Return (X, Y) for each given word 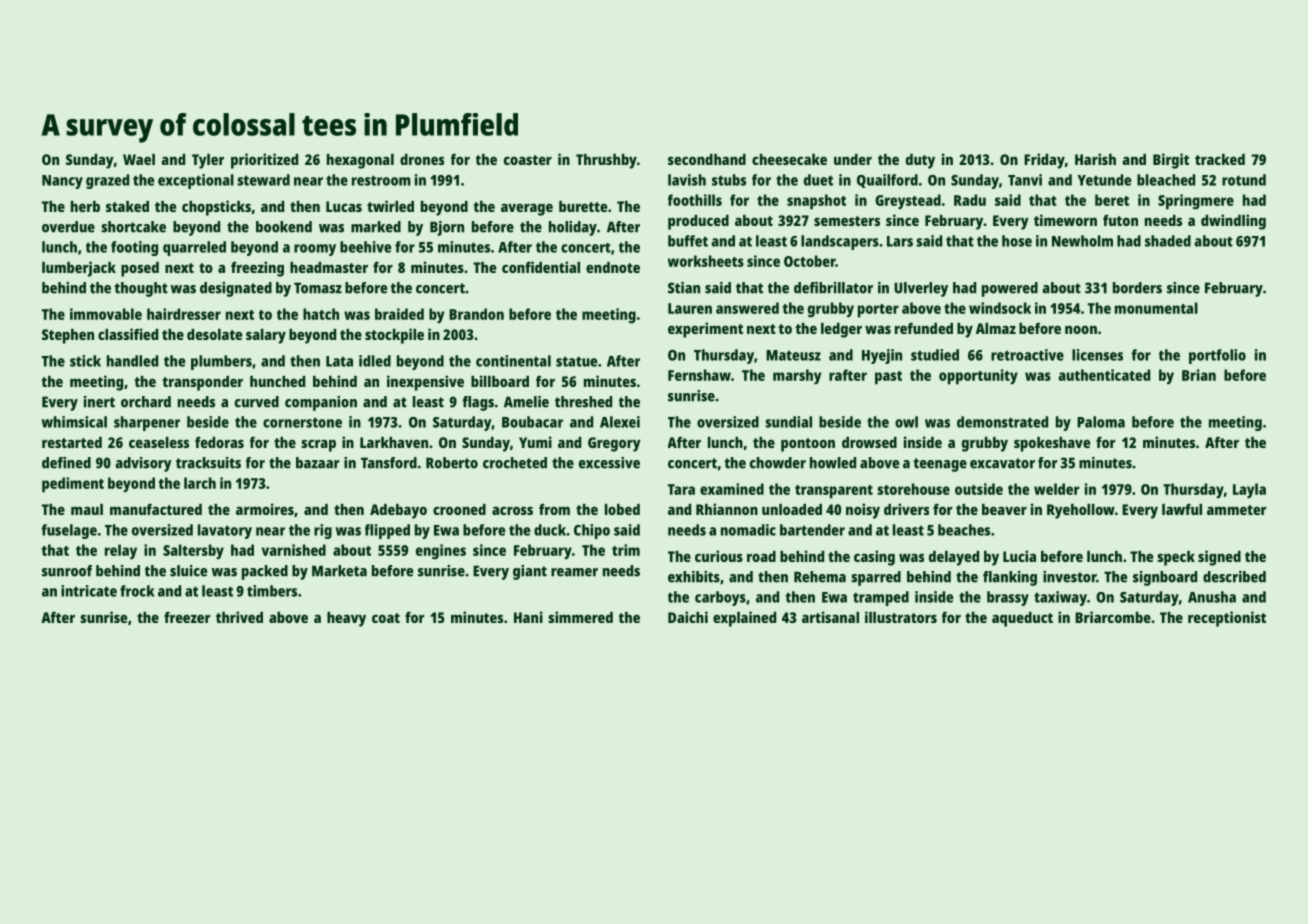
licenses (1097, 355)
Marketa (339, 571)
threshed (583, 402)
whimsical (74, 422)
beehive (366, 247)
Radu (970, 200)
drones (422, 159)
